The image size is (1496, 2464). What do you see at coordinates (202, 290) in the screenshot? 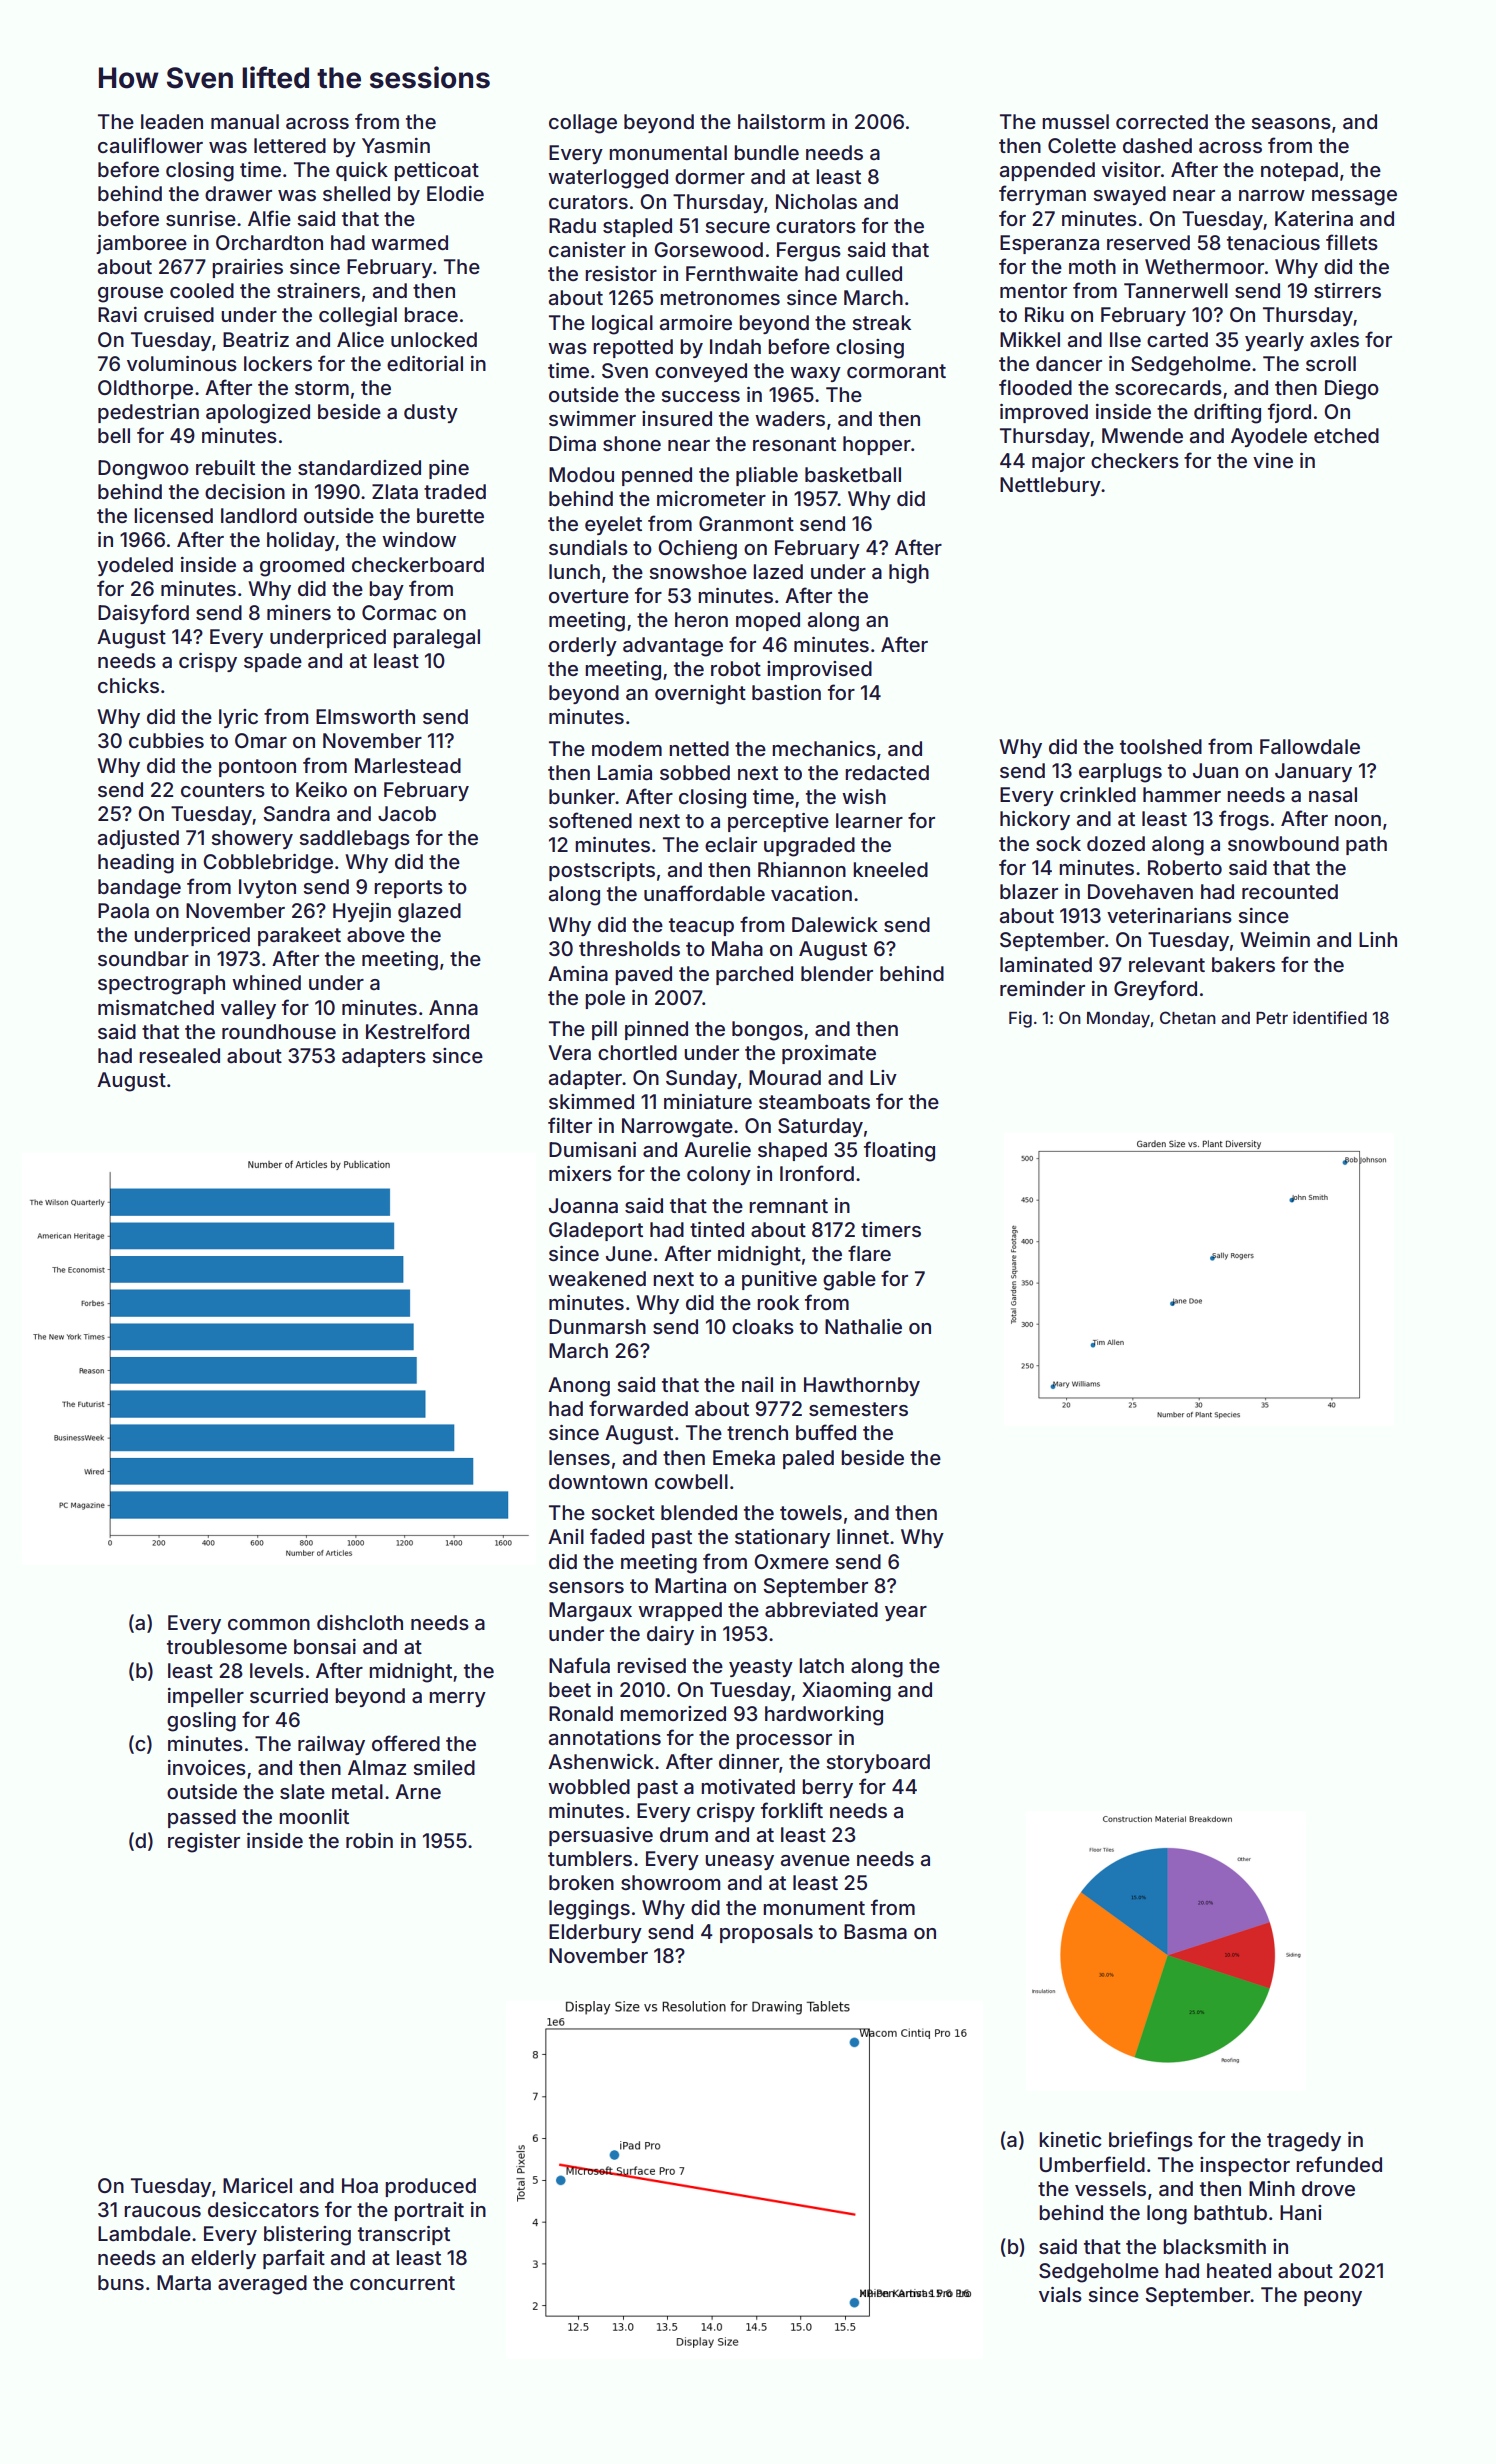
I see `cooled` at bounding box center [202, 290].
